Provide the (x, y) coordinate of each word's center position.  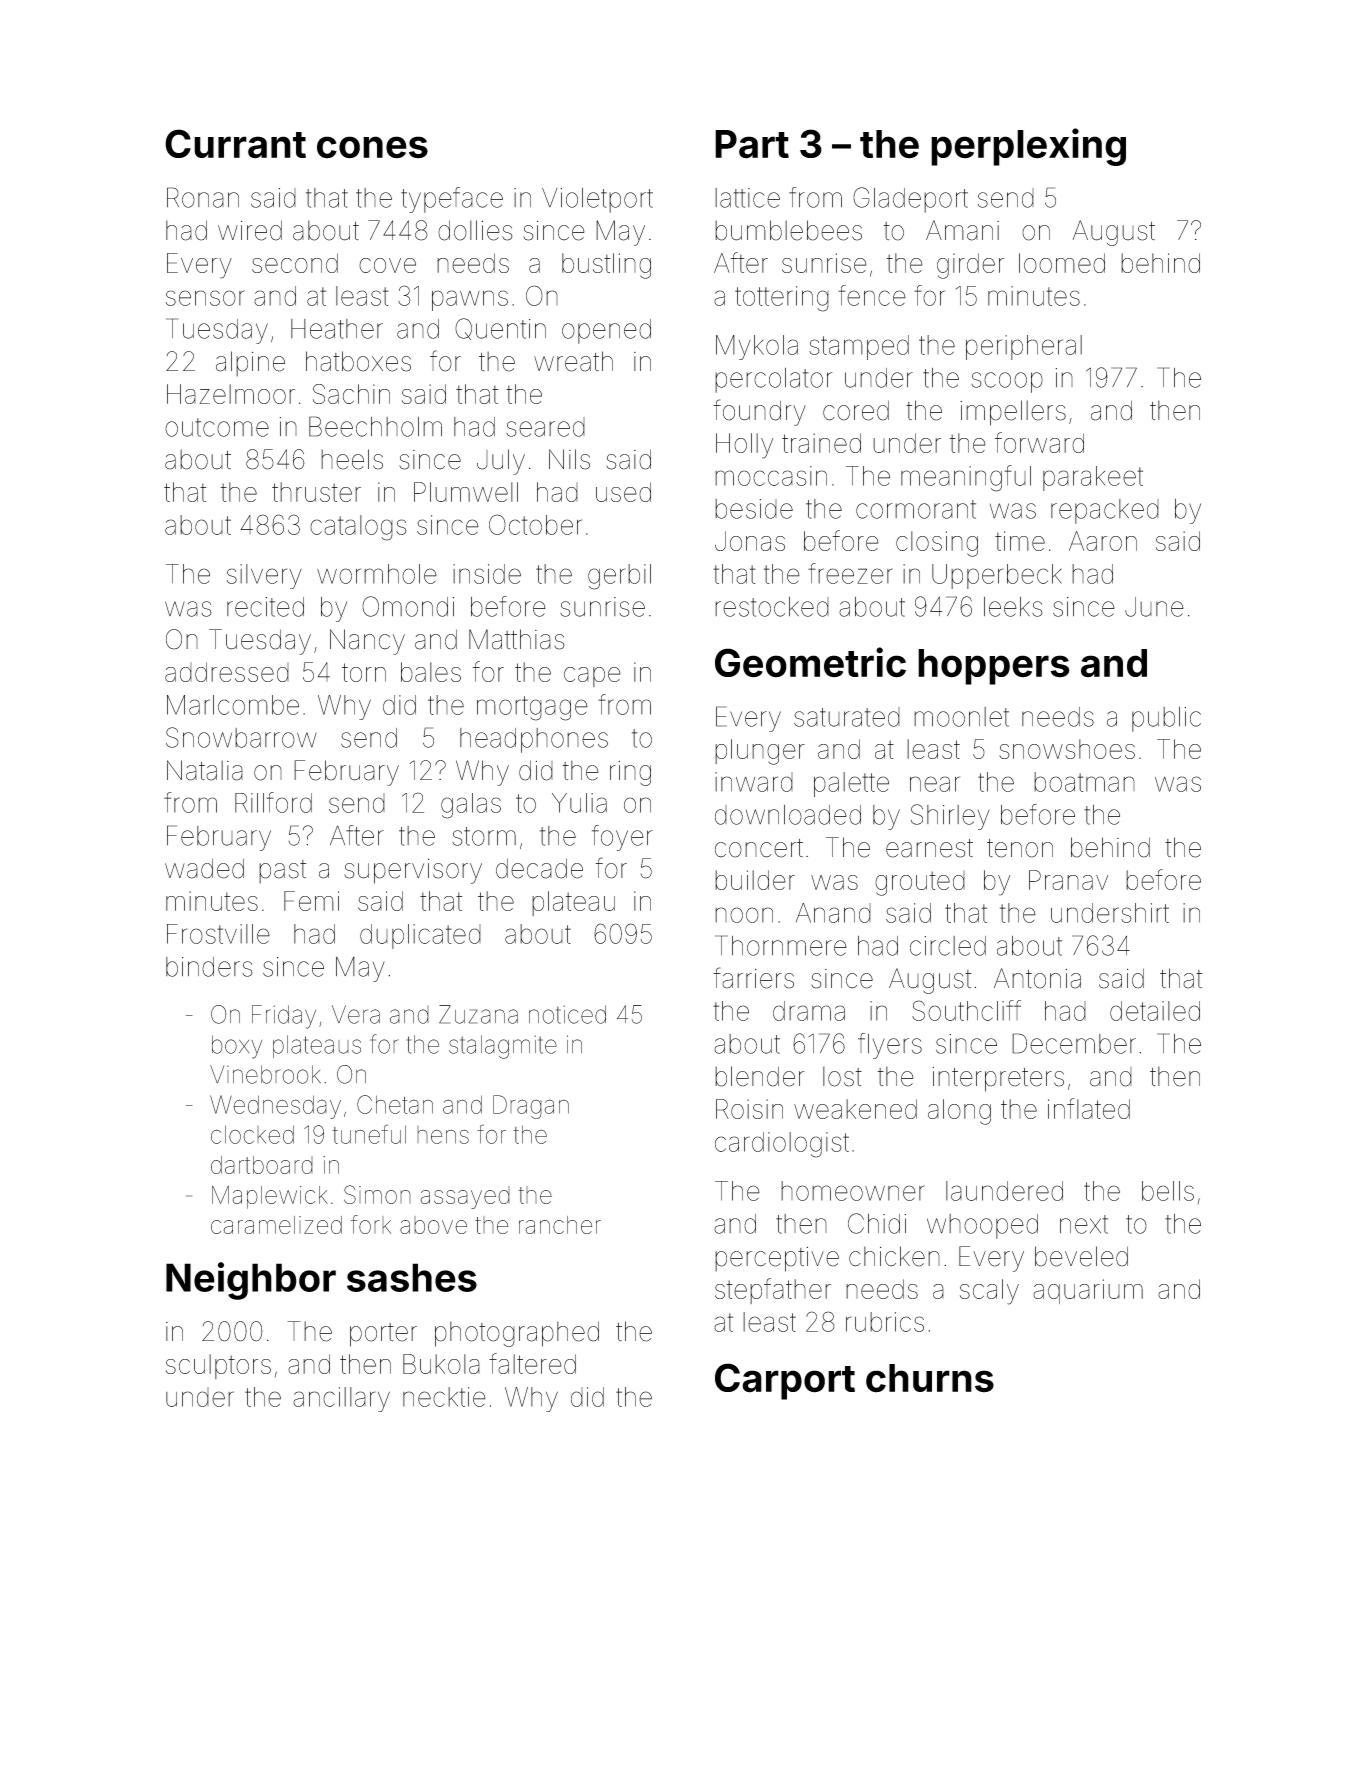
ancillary (341, 1399)
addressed (227, 672)
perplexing (1028, 147)
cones (372, 147)
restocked (772, 607)
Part (752, 144)
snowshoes (1067, 749)
